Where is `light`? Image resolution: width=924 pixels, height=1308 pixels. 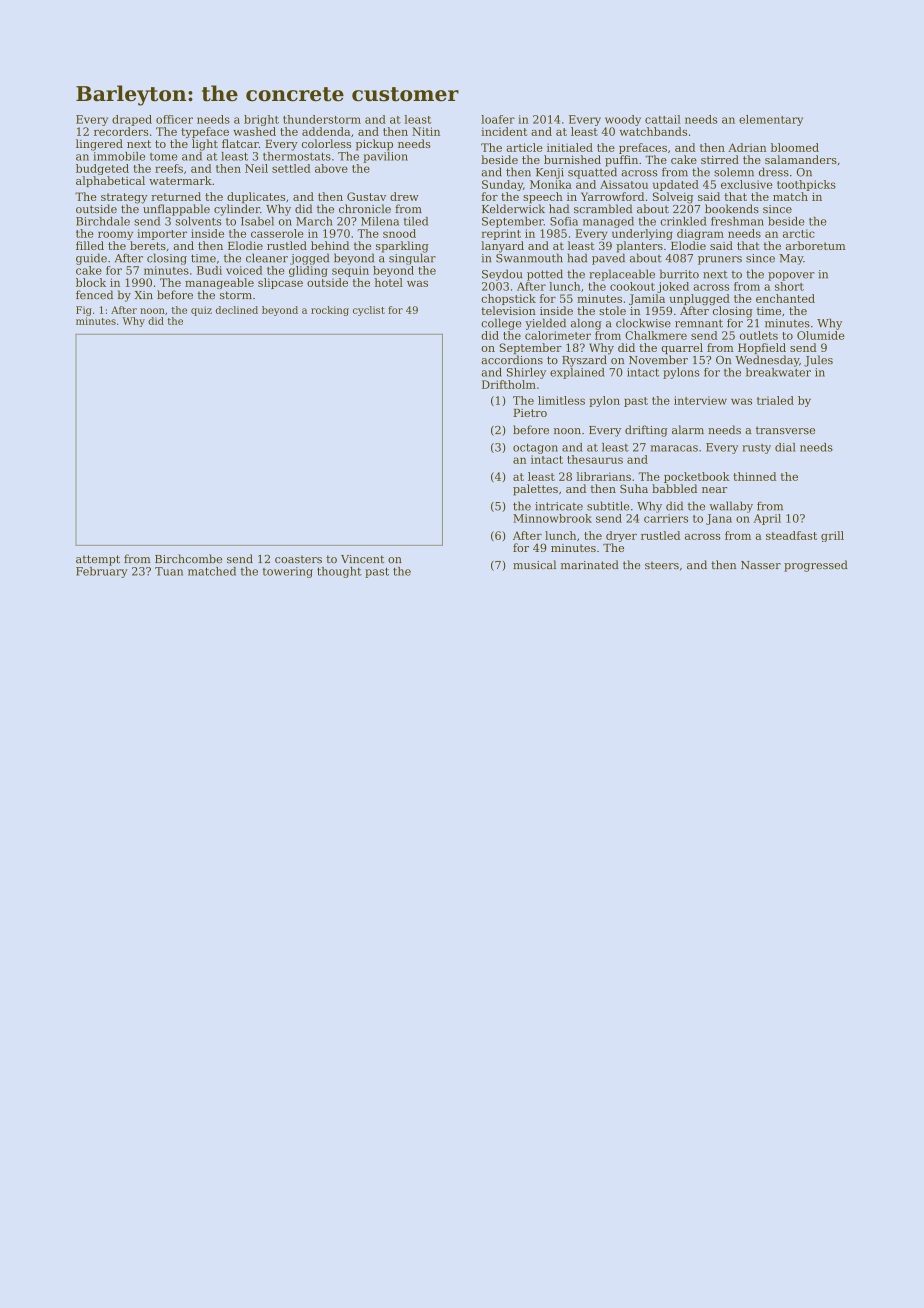 light is located at coordinates (205, 145).
